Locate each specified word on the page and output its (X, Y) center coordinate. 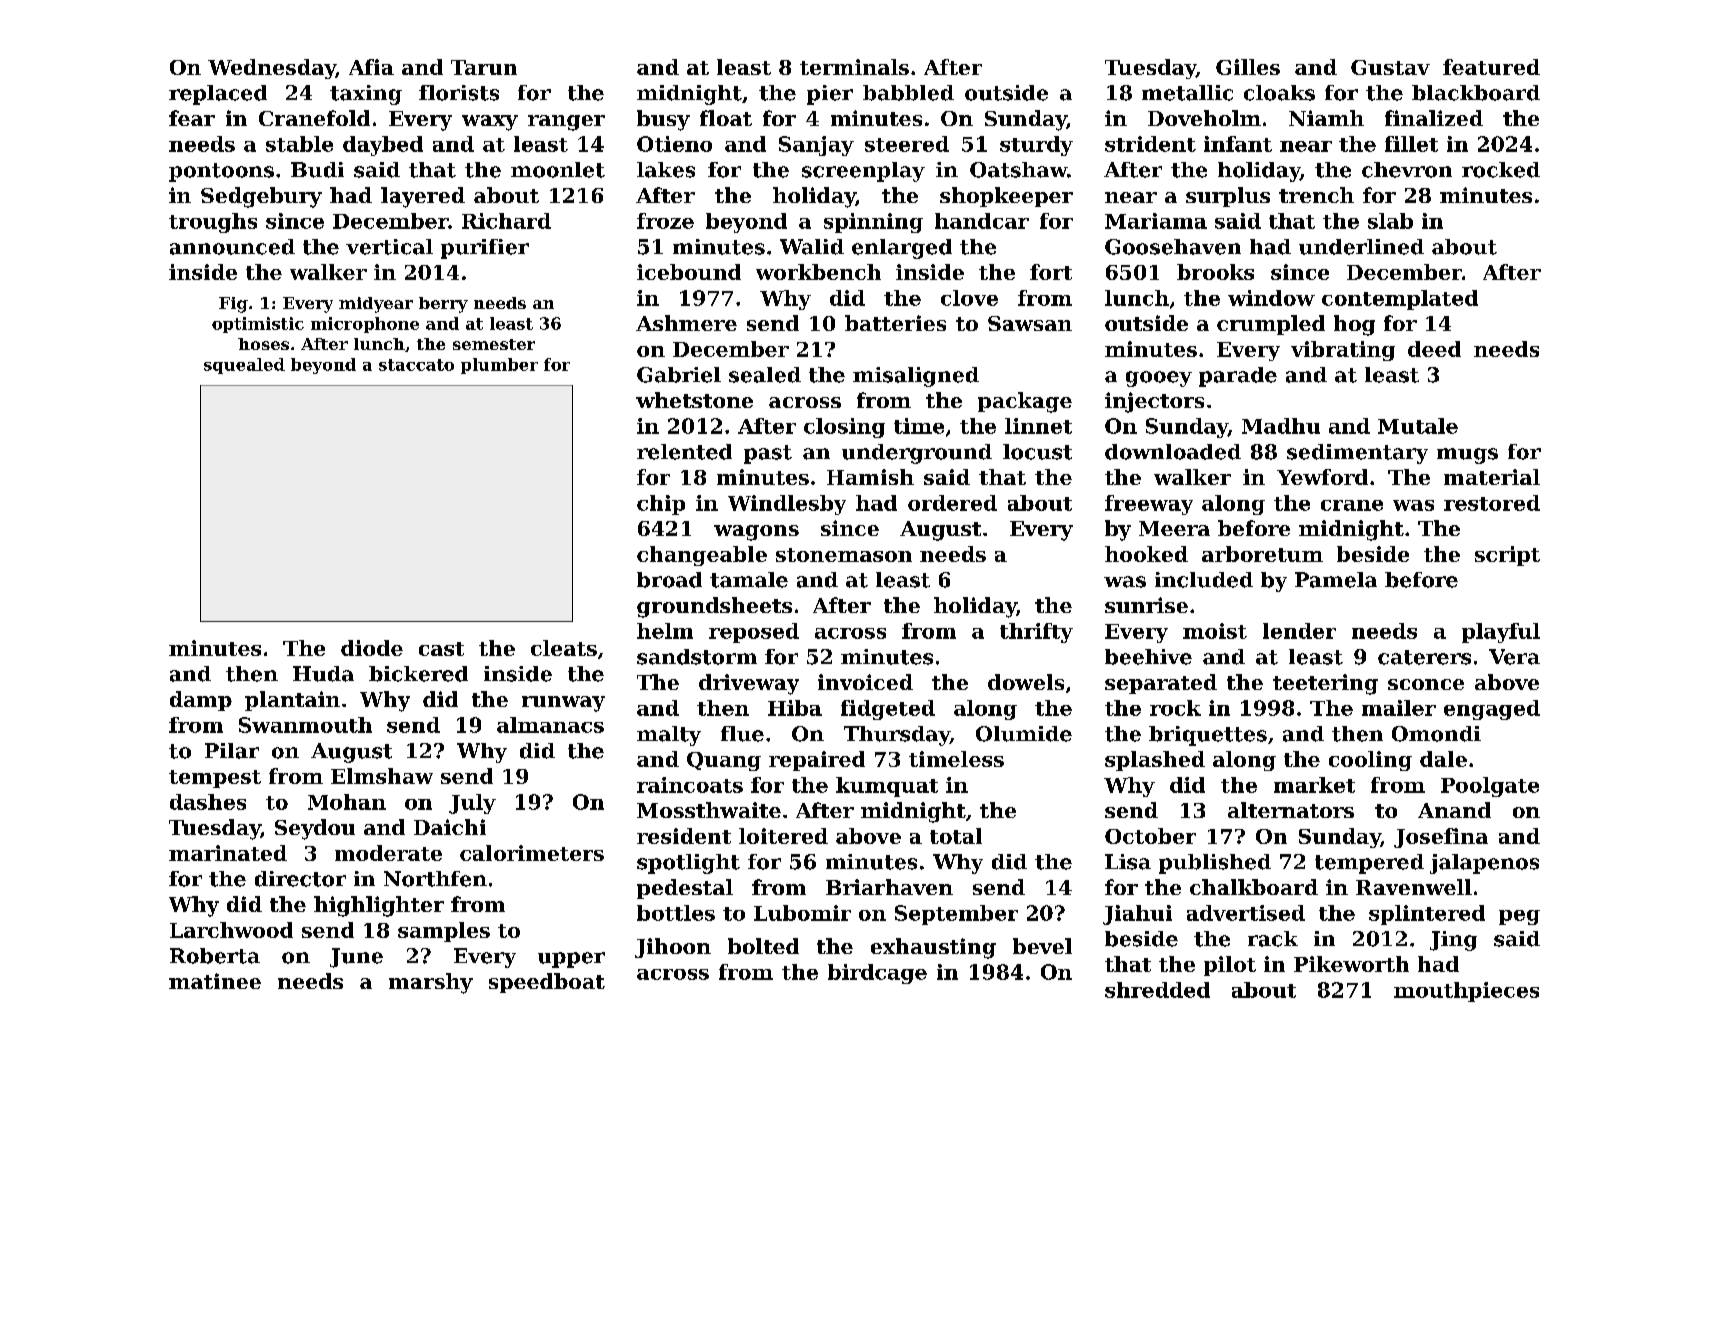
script (1507, 556)
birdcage (877, 974)
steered (907, 144)
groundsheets (714, 607)
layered (423, 197)
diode (372, 648)
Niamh (1326, 118)
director (300, 879)
